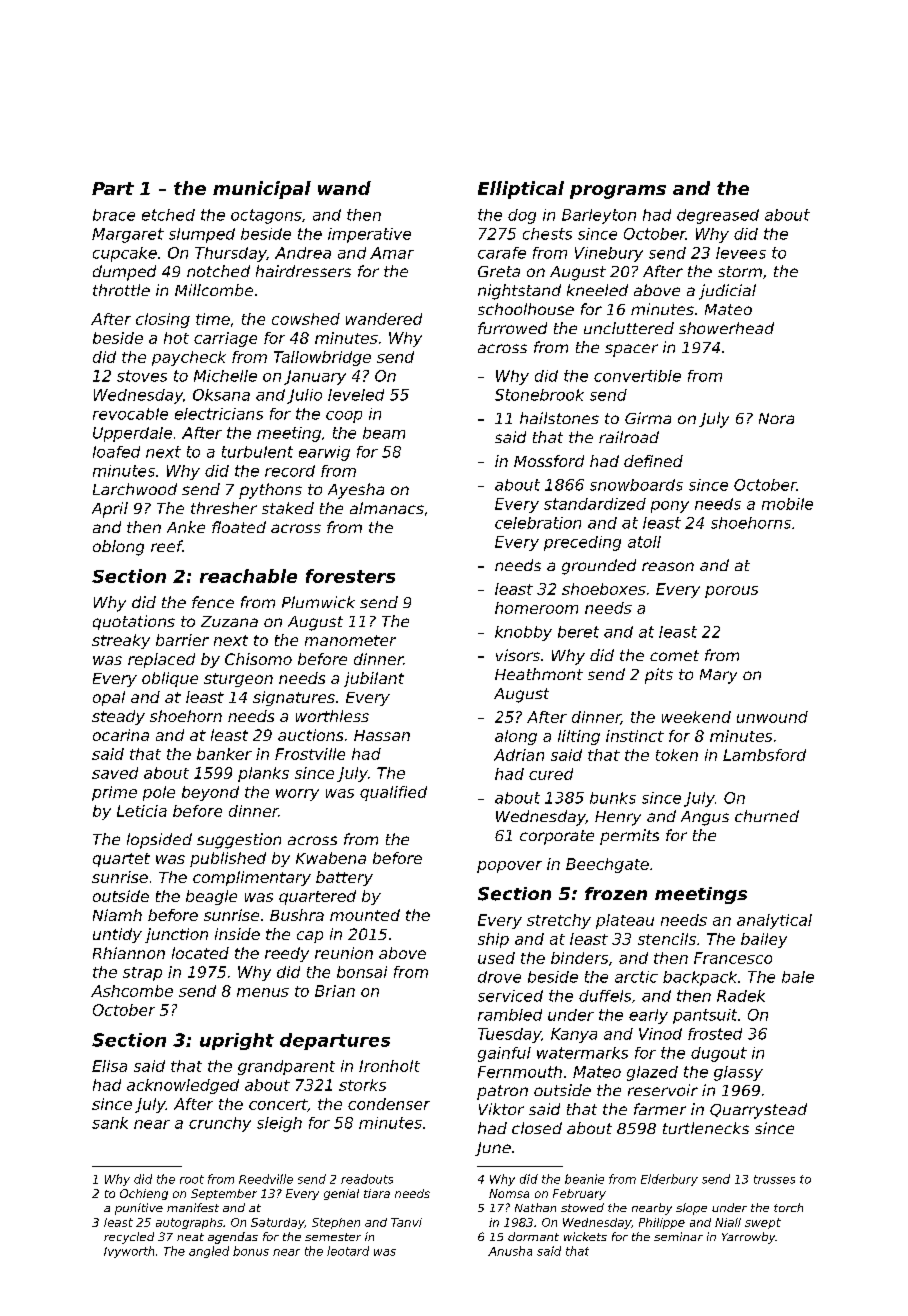 The image size is (908, 1316). I want to click on dormant, so click(533, 1236).
